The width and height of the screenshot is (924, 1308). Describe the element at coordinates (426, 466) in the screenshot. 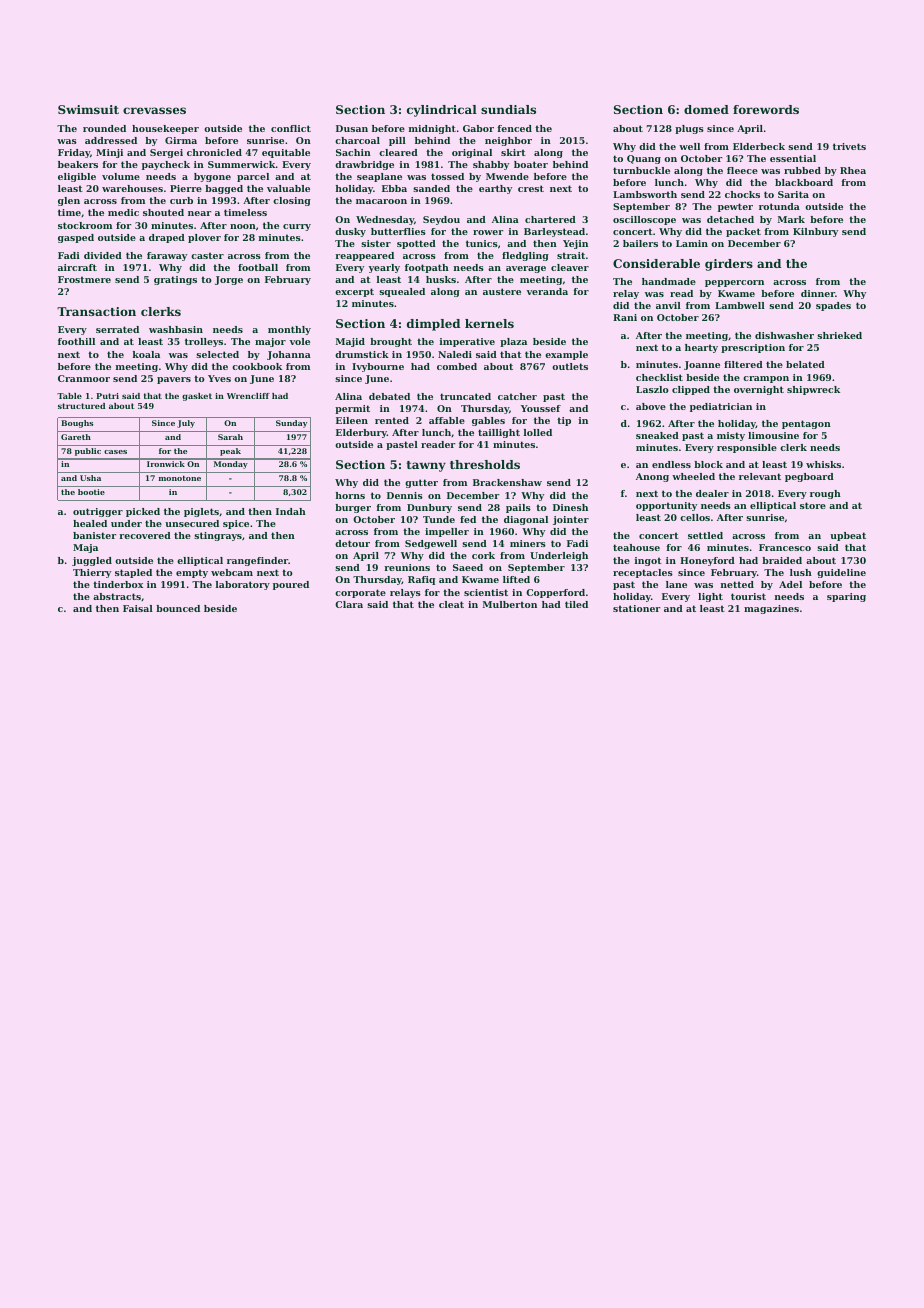

I see `tawny` at that location.
